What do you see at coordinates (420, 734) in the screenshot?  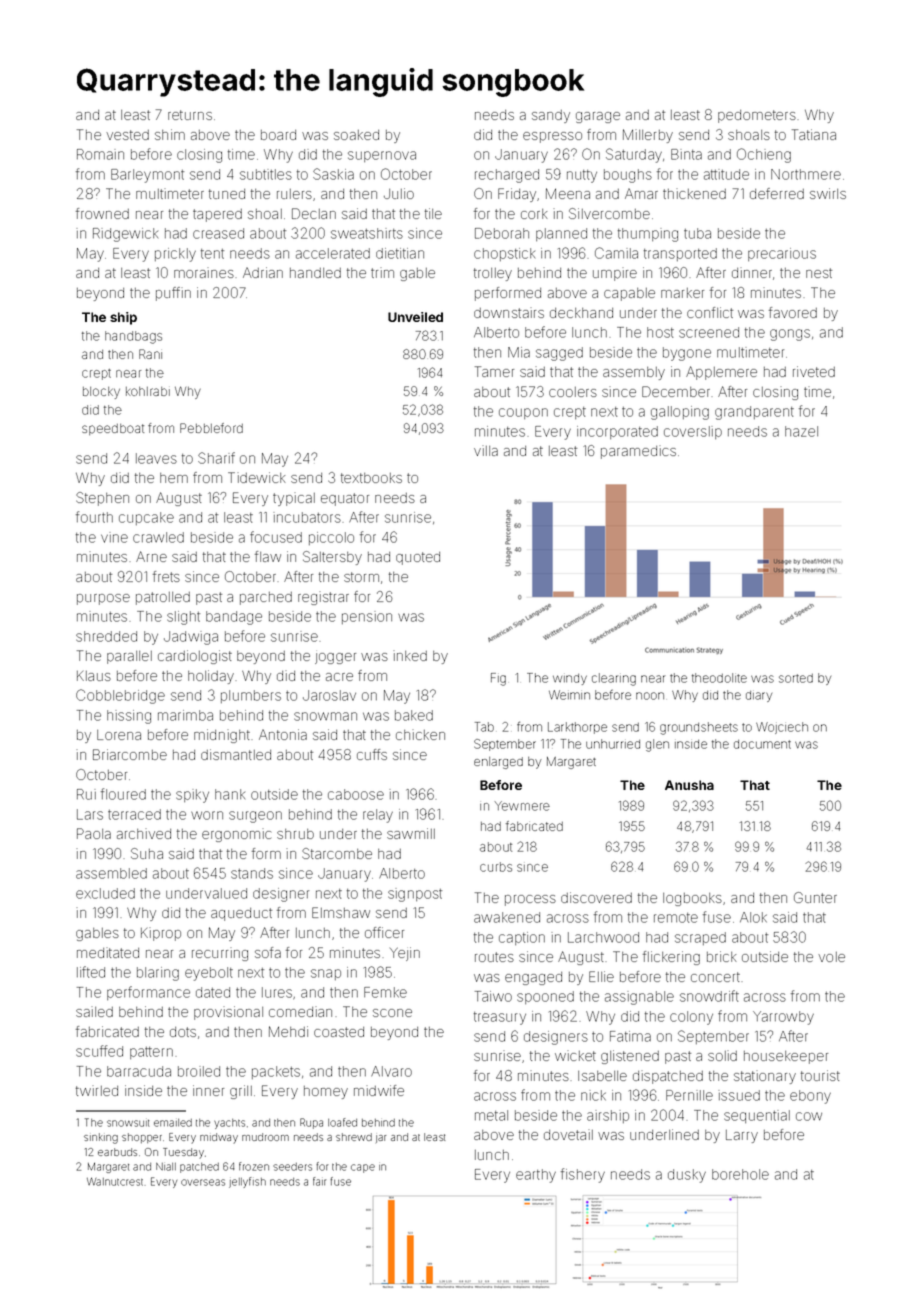 I see `chicken` at bounding box center [420, 734].
